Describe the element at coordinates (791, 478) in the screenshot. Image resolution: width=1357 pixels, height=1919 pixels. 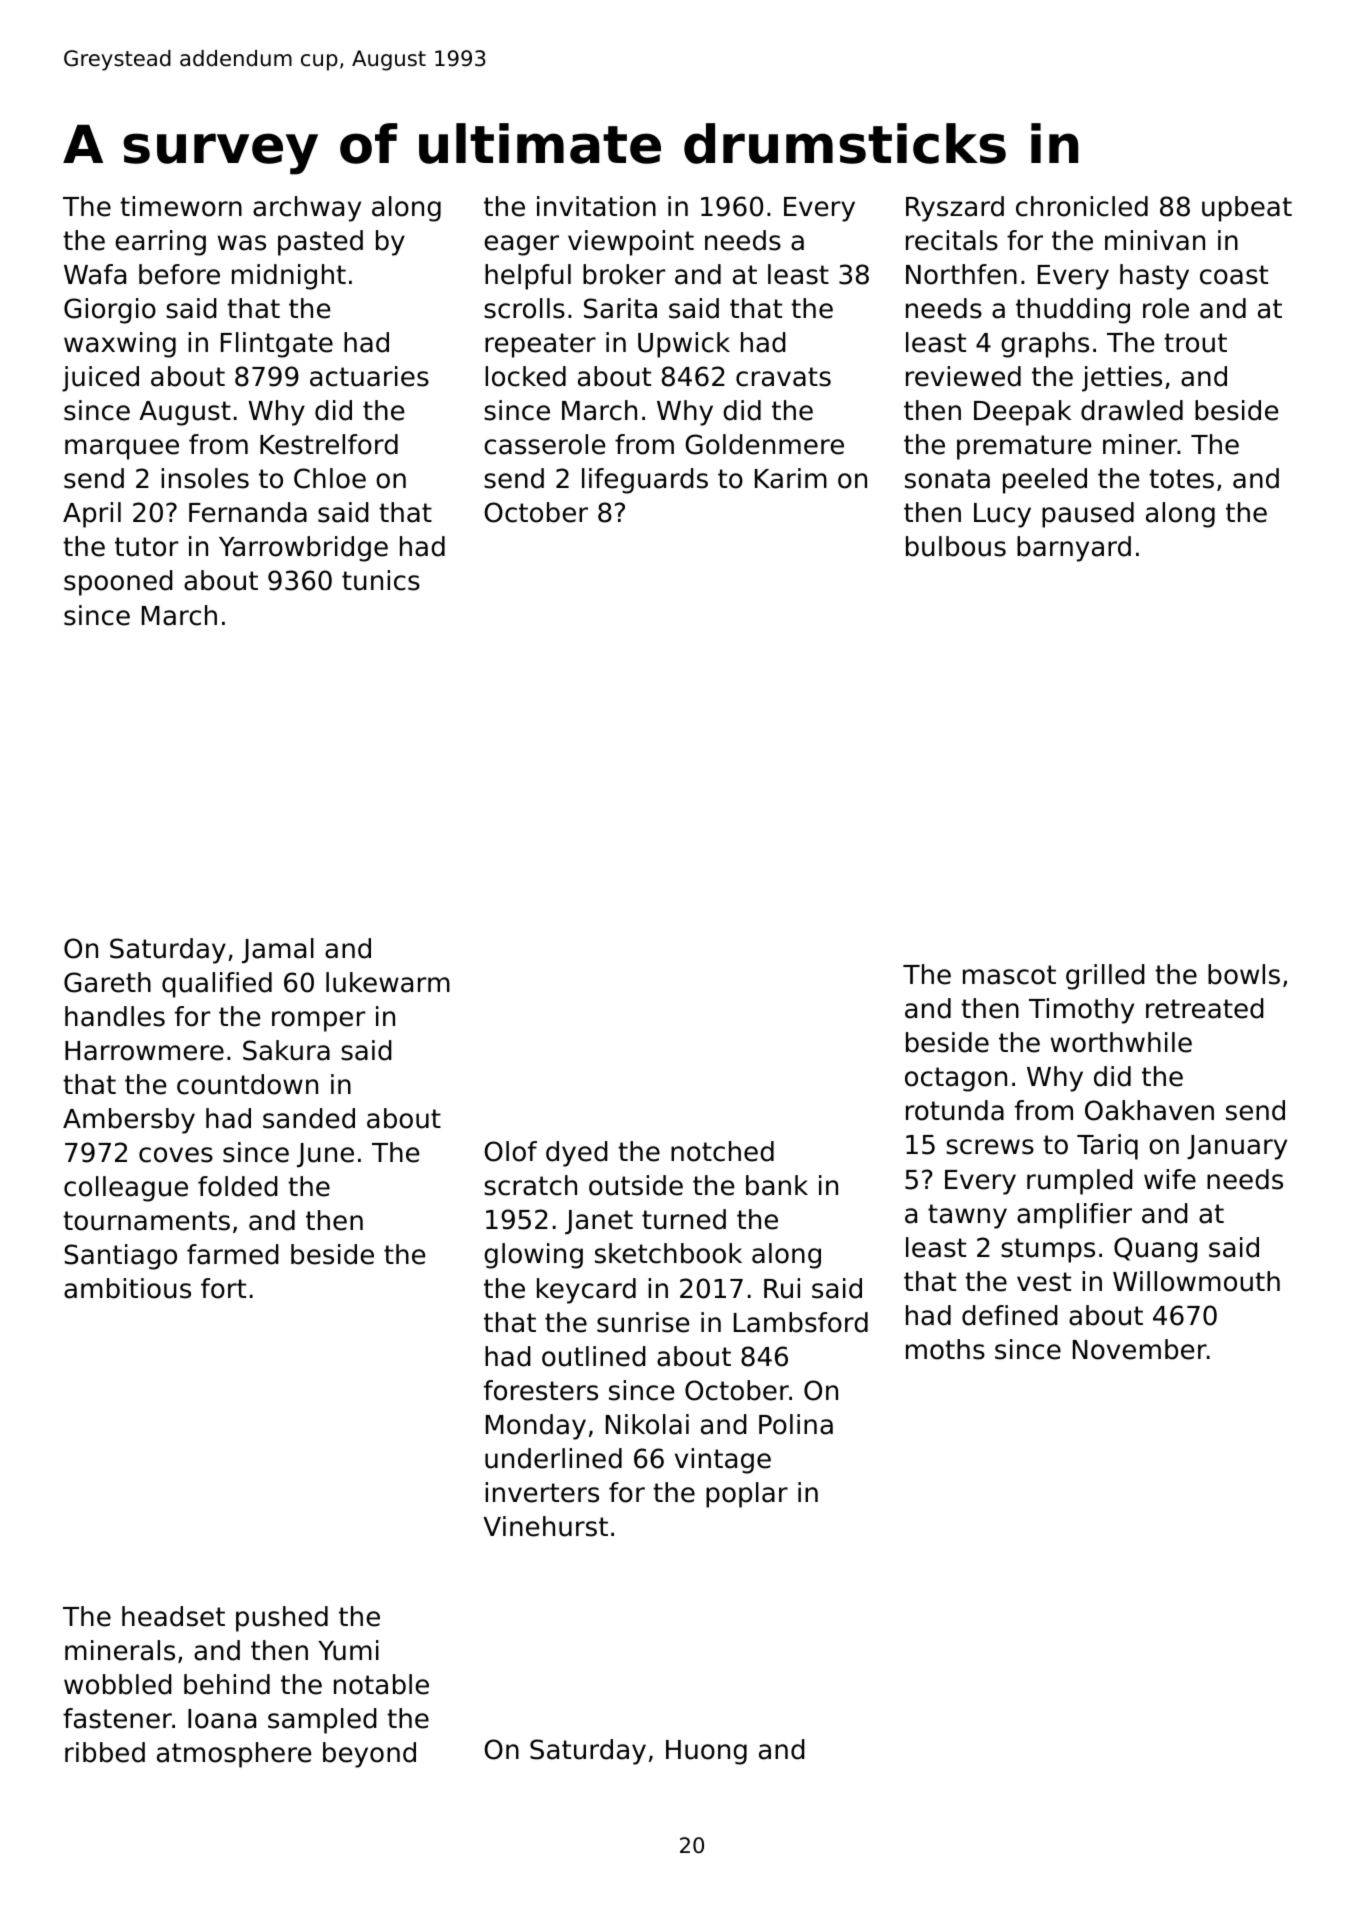
I see `Karim` at that location.
